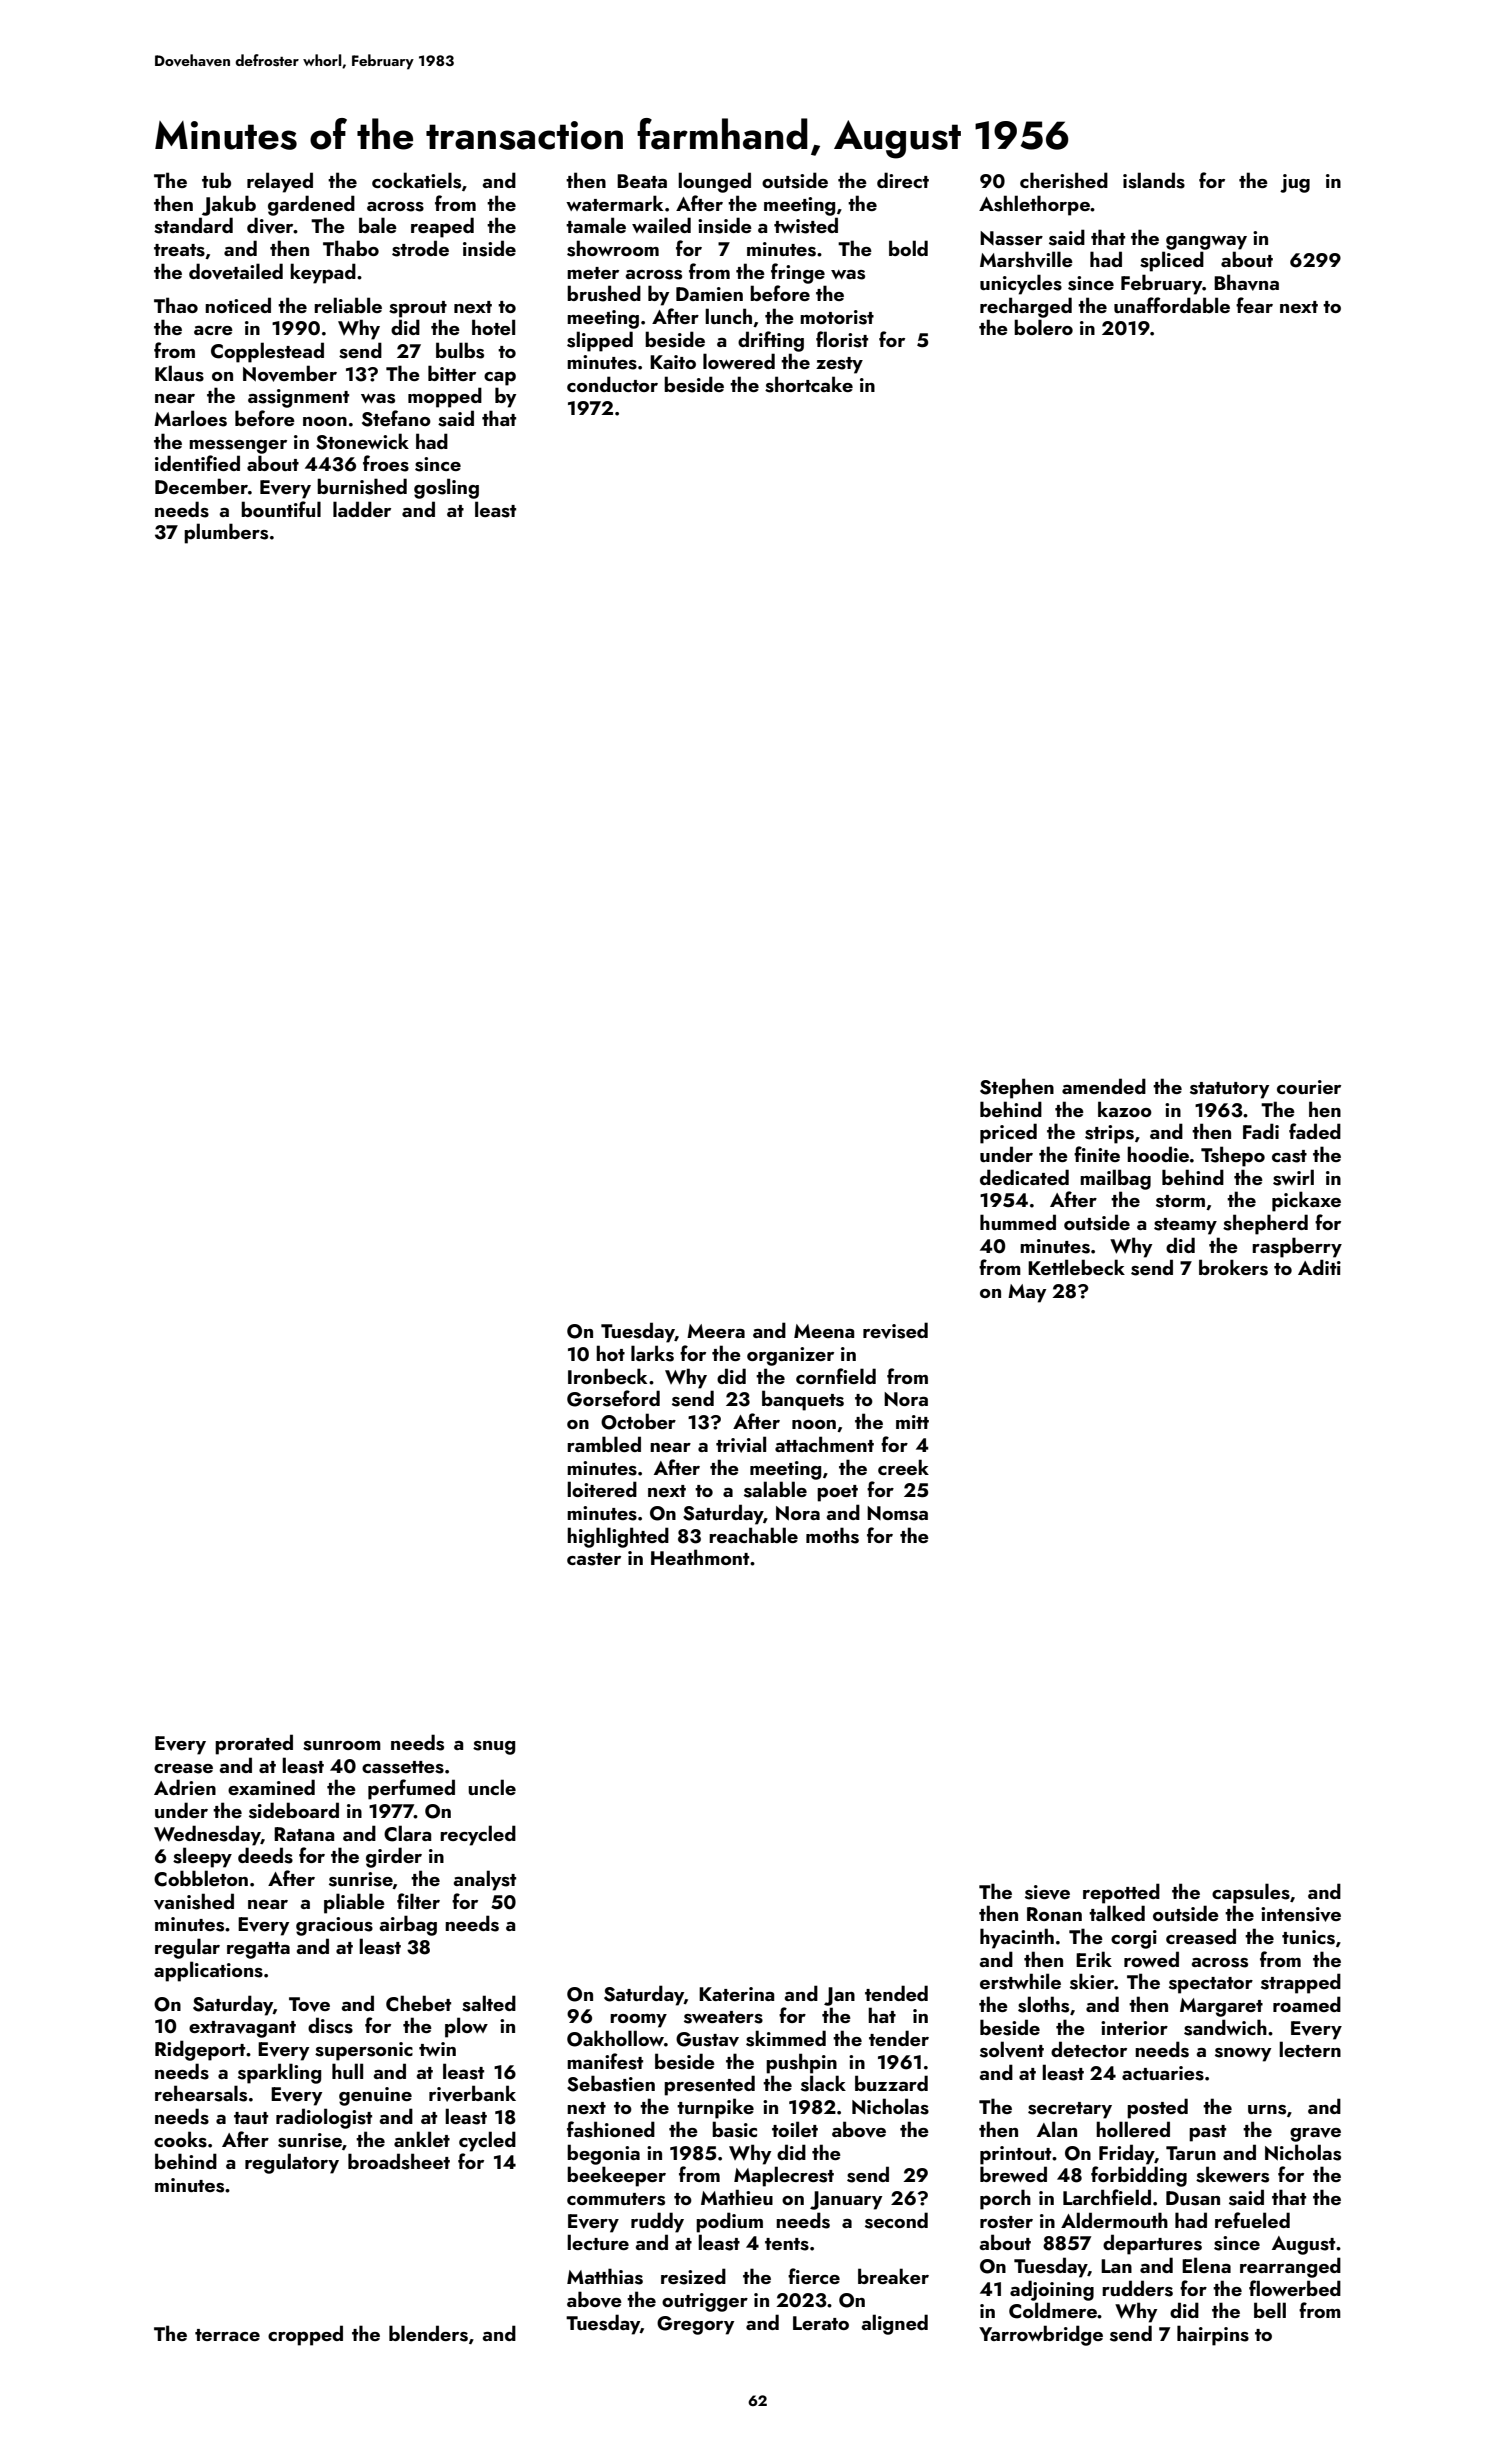 The width and height of the screenshot is (1496, 2464). Describe the element at coordinates (342, 1746) in the screenshot. I see `sunroom` at that location.
